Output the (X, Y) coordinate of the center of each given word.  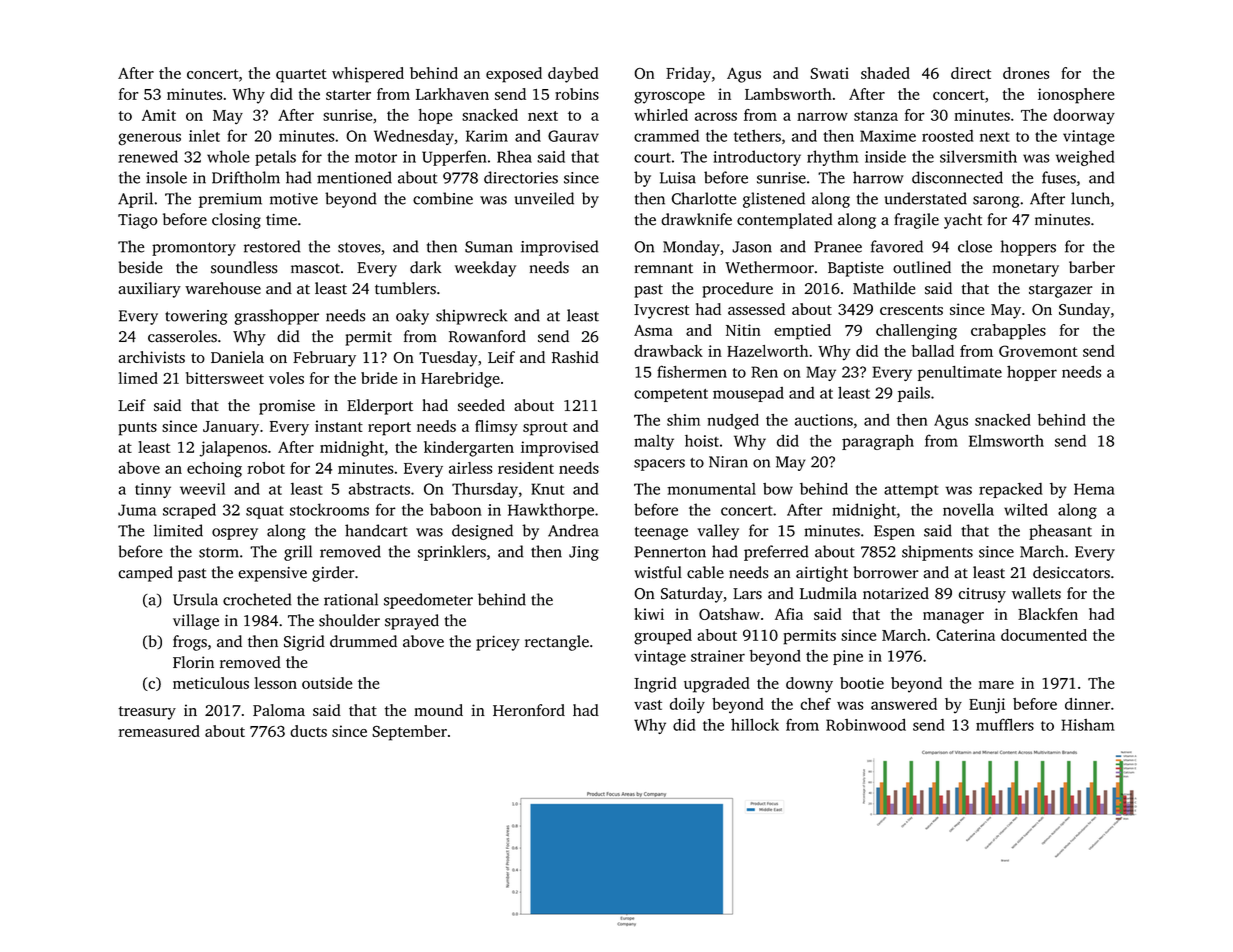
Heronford (529, 710)
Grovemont (1038, 351)
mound (438, 710)
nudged (733, 422)
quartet (301, 76)
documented (1044, 635)
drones (1026, 73)
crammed (666, 136)
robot (266, 468)
